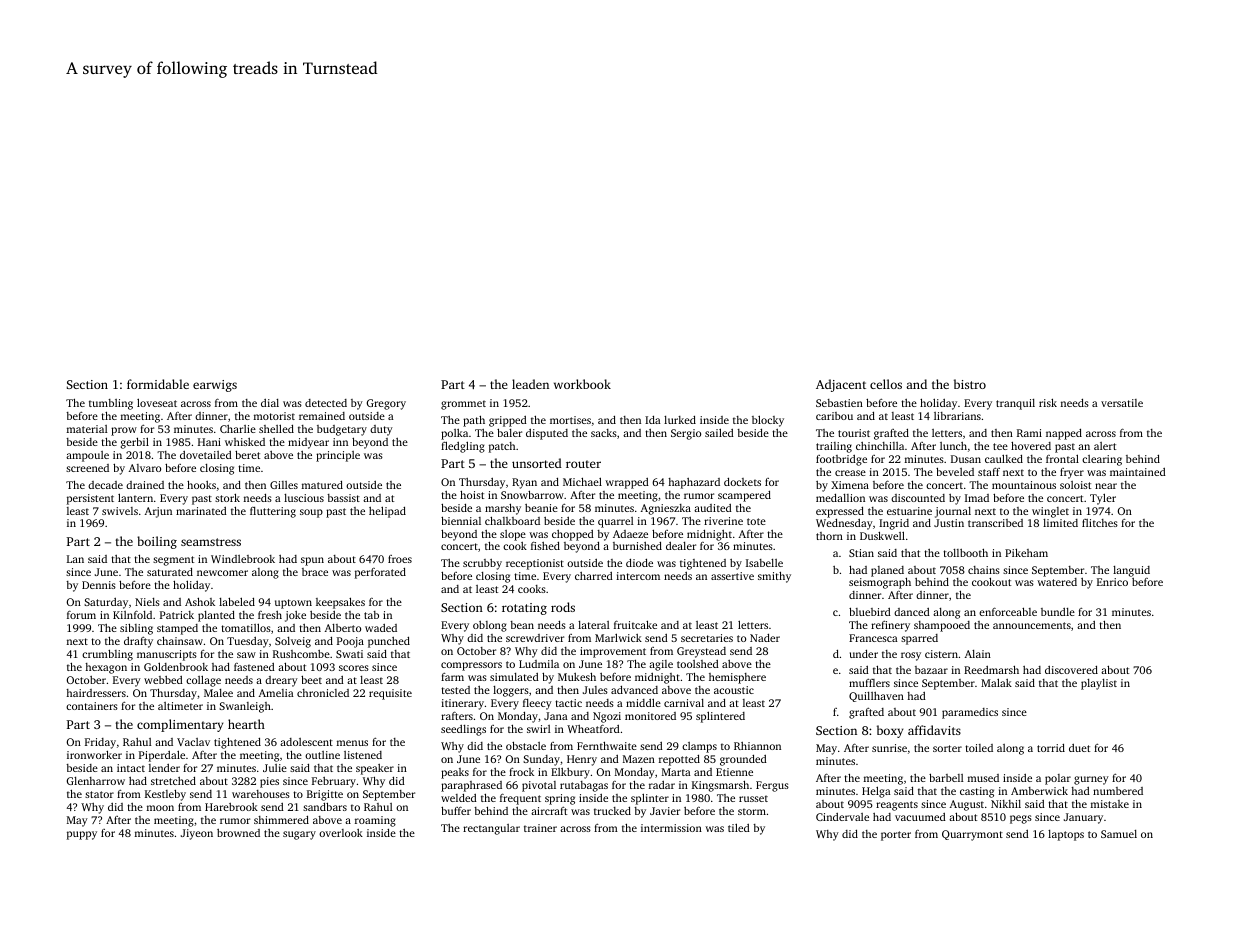  I want to click on mufflers, so click(869, 682).
